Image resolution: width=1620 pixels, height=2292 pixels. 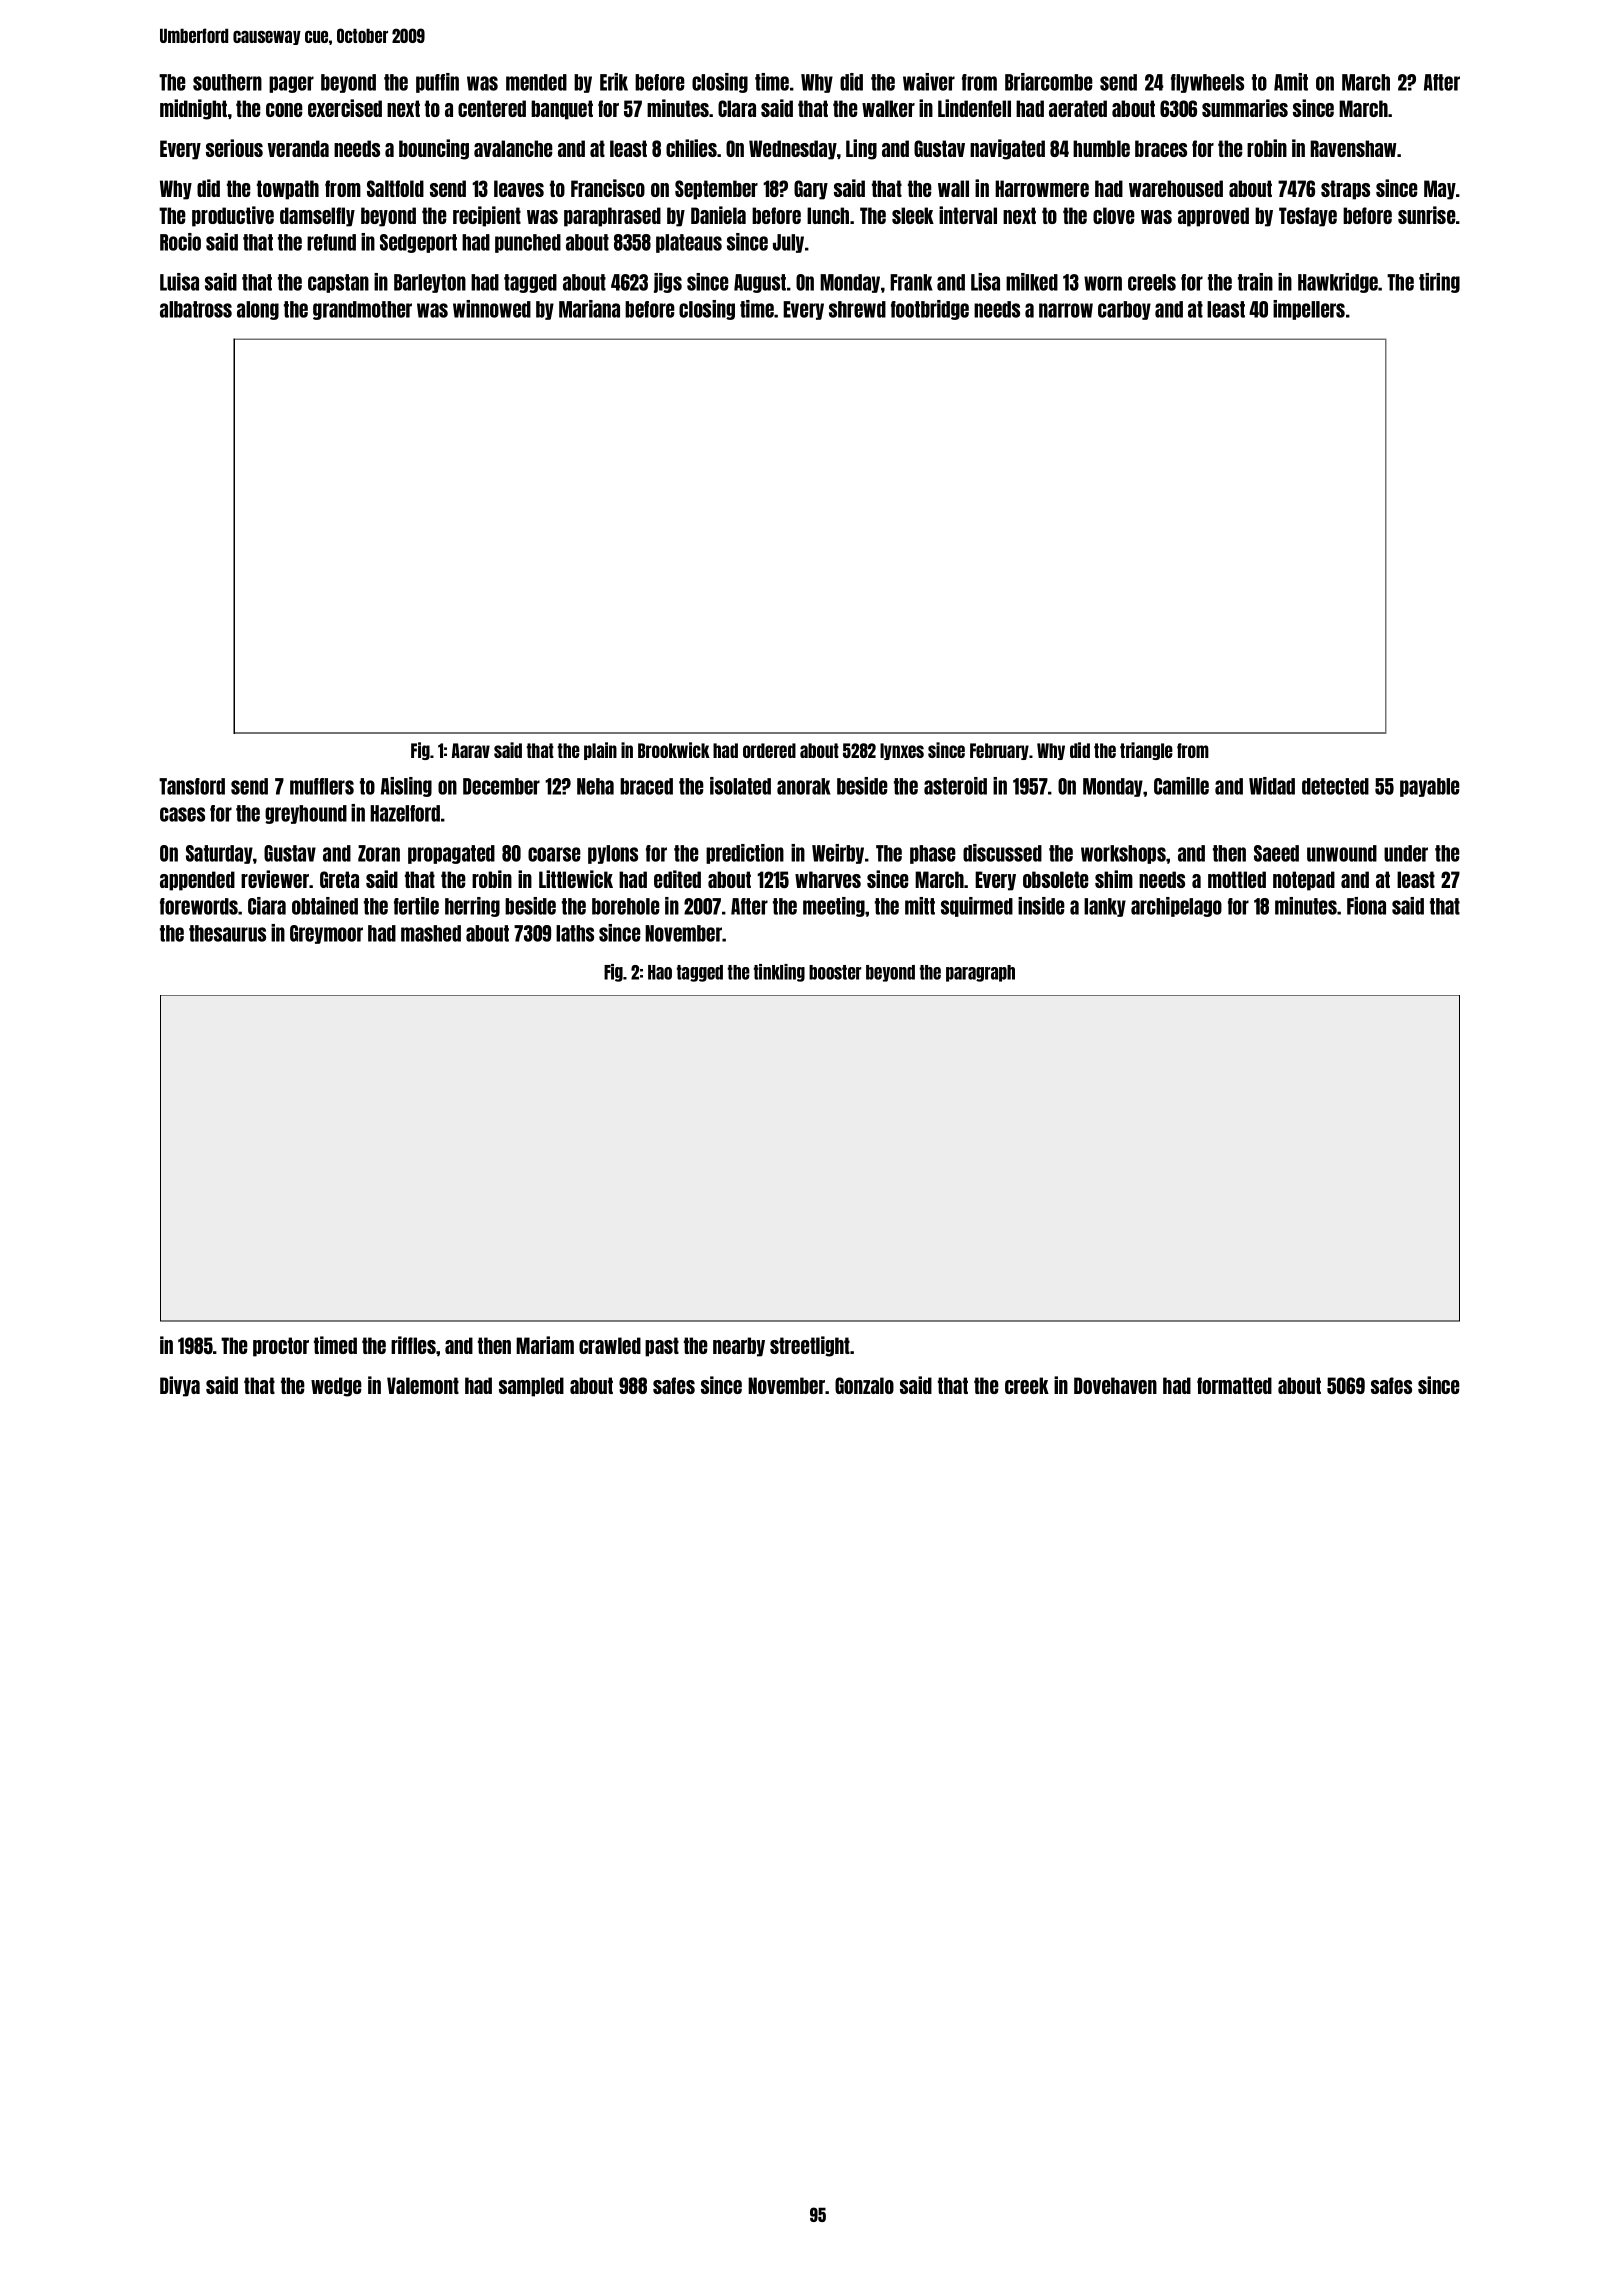 What do you see at coordinates (1406, 853) in the page?
I see `under` at bounding box center [1406, 853].
